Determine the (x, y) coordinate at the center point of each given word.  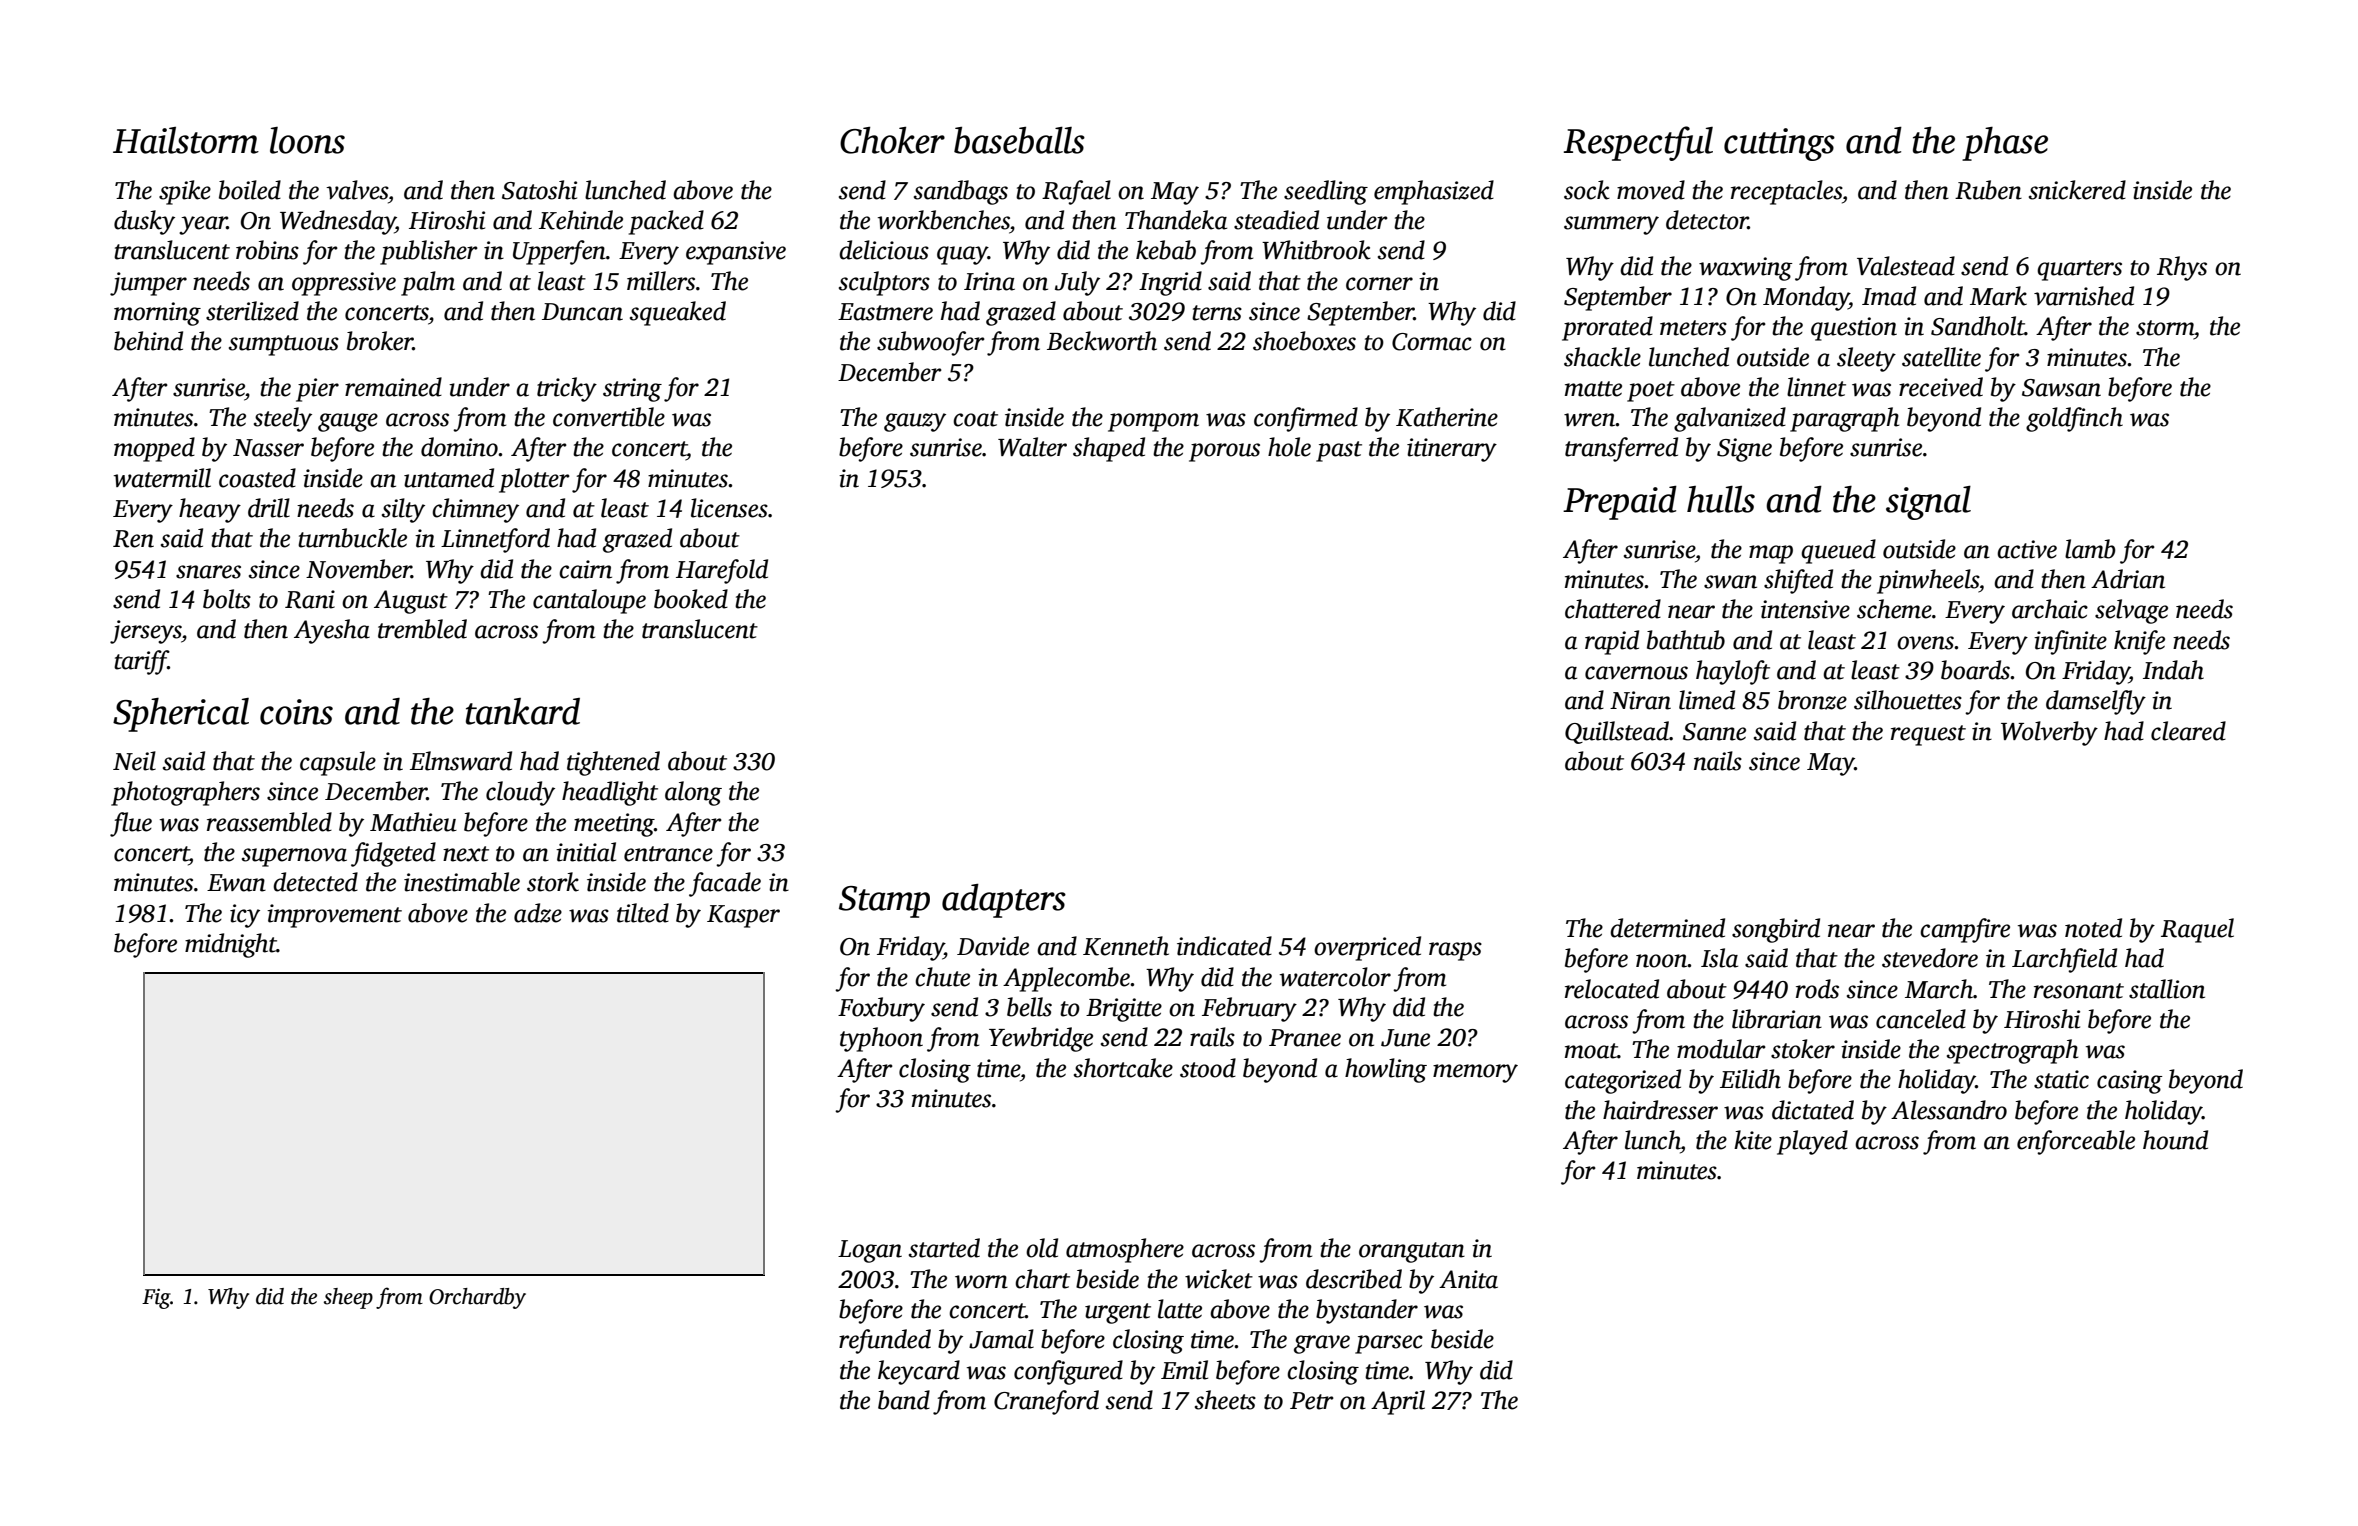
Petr (1312, 1401)
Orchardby (477, 1298)
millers (661, 281)
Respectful (1638, 143)
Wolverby (2049, 733)
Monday (1806, 298)
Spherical (181, 715)
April (1398, 1402)
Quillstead (1617, 732)
